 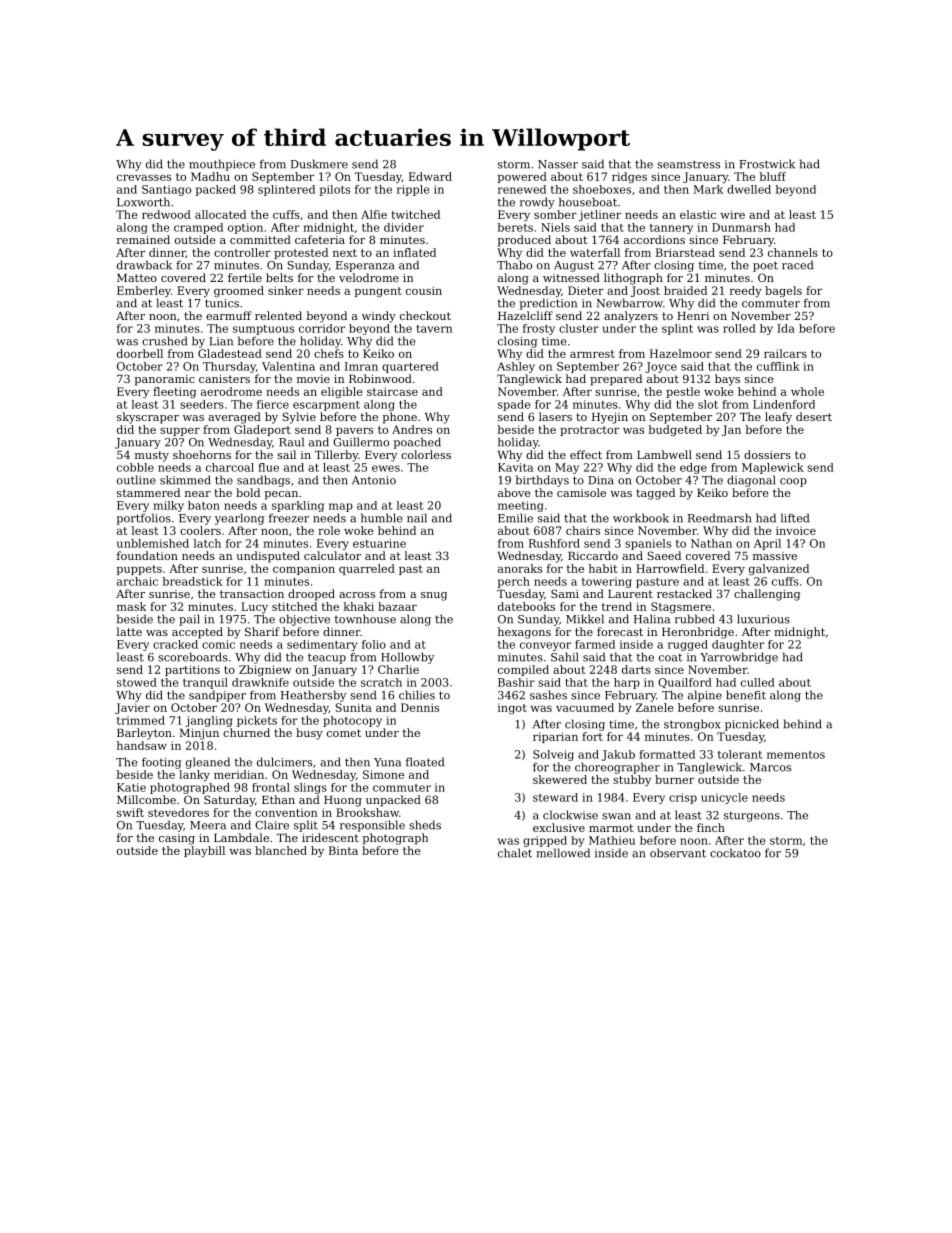 I want to click on humble, so click(x=381, y=518).
